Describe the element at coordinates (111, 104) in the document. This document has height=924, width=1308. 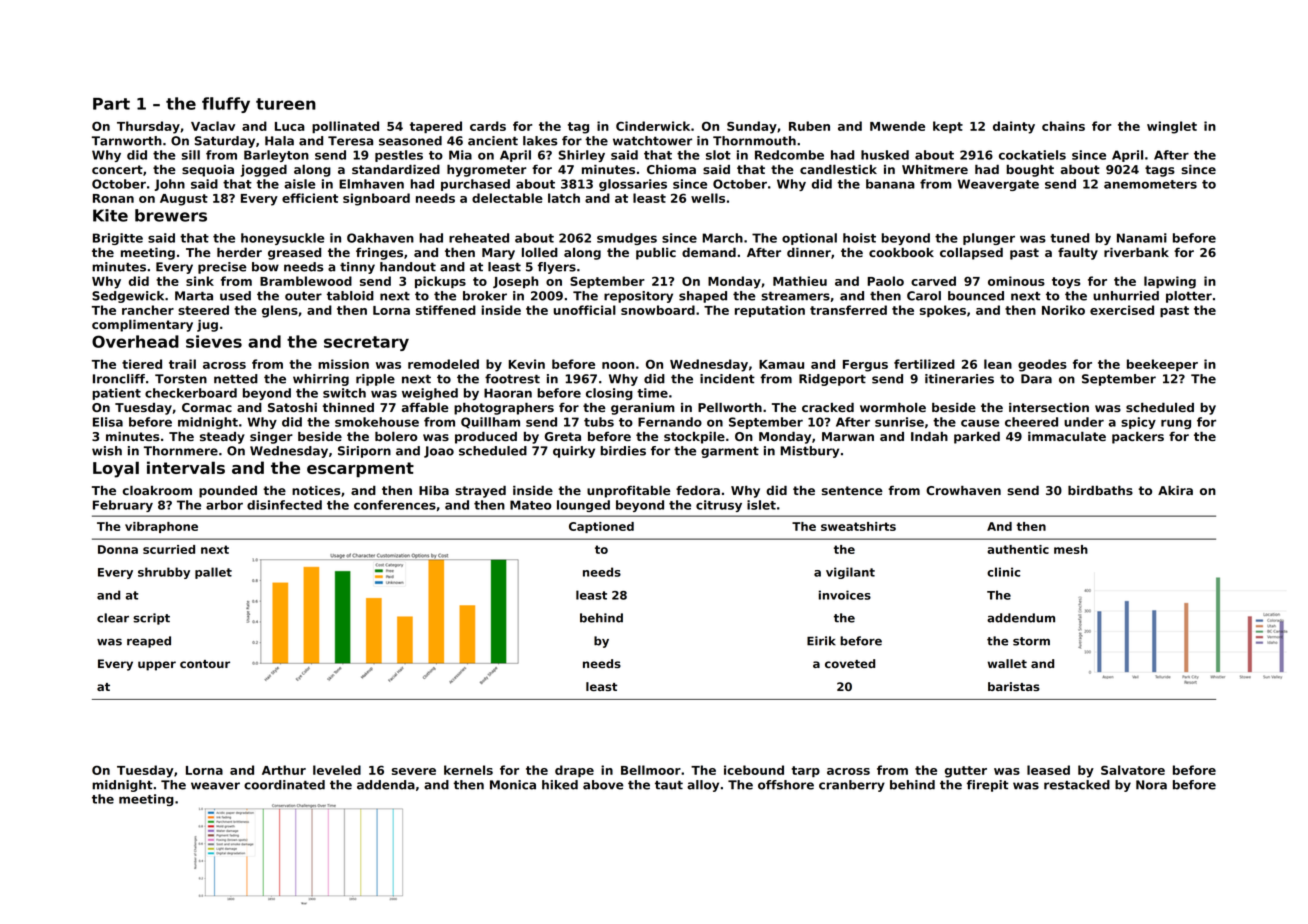
I see `Part` at that location.
